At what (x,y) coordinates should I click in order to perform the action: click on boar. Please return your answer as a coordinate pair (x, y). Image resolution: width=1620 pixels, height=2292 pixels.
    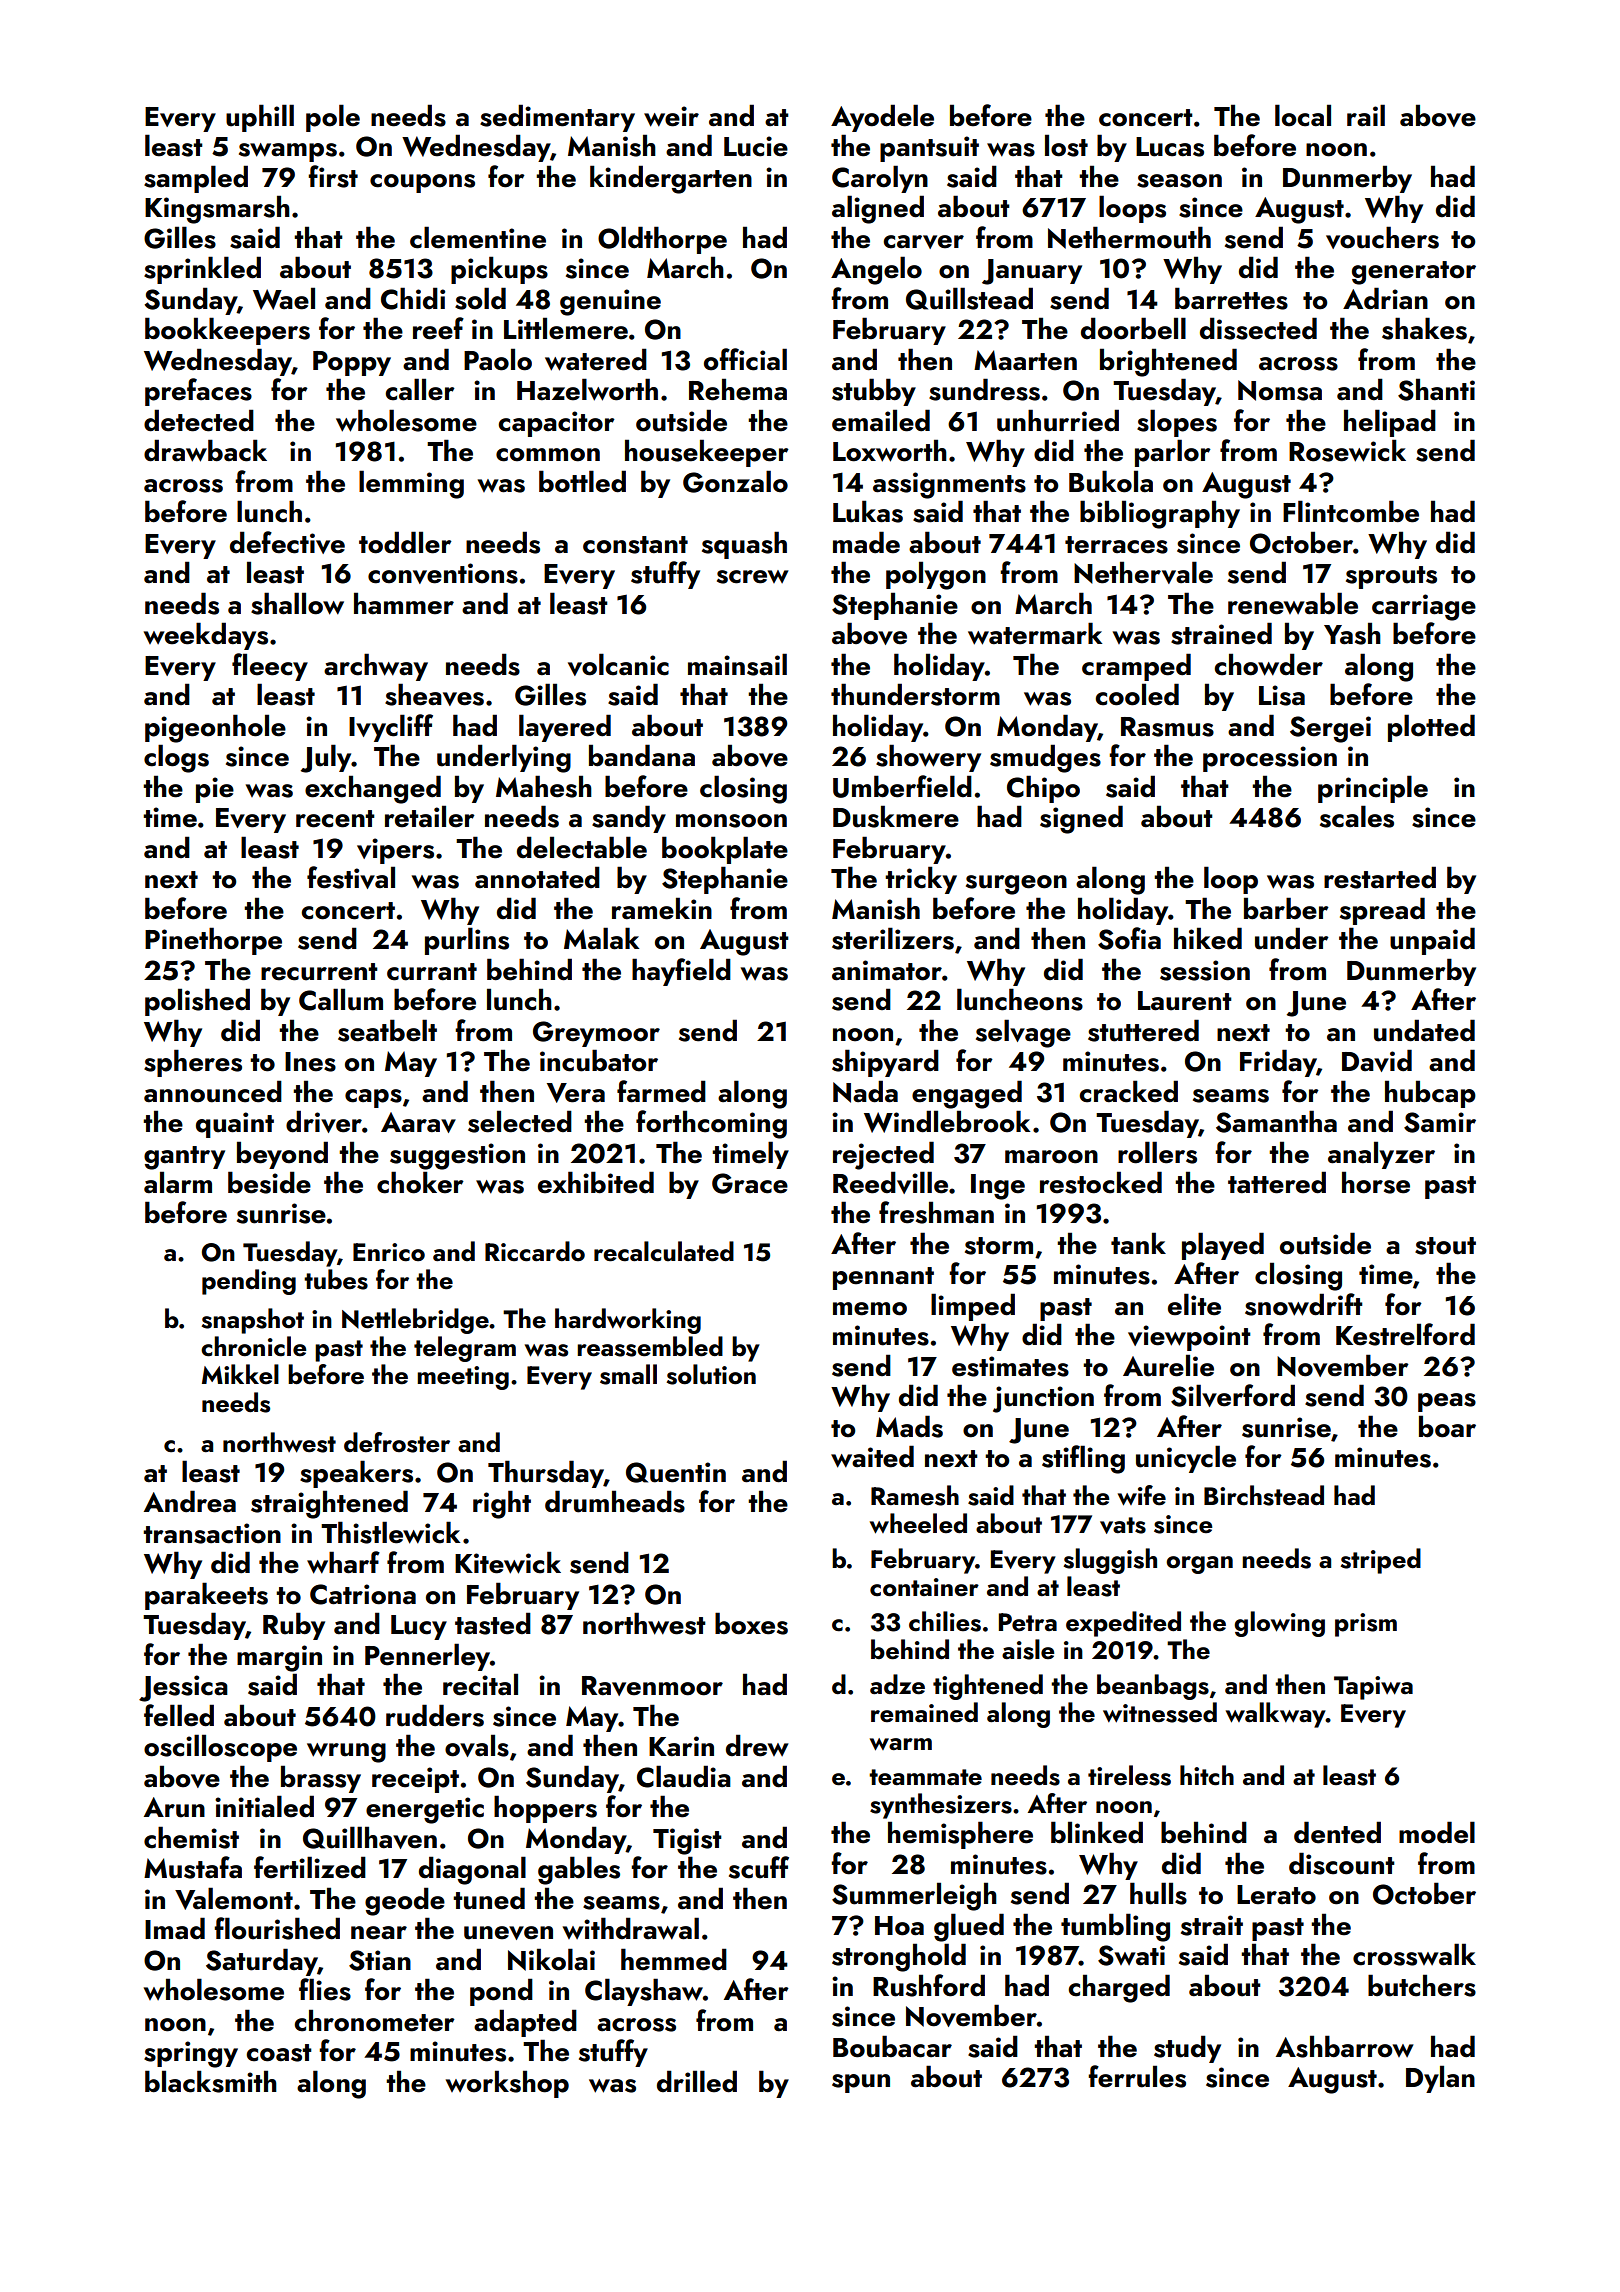
    Looking at the image, I should click on (1447, 1426).
